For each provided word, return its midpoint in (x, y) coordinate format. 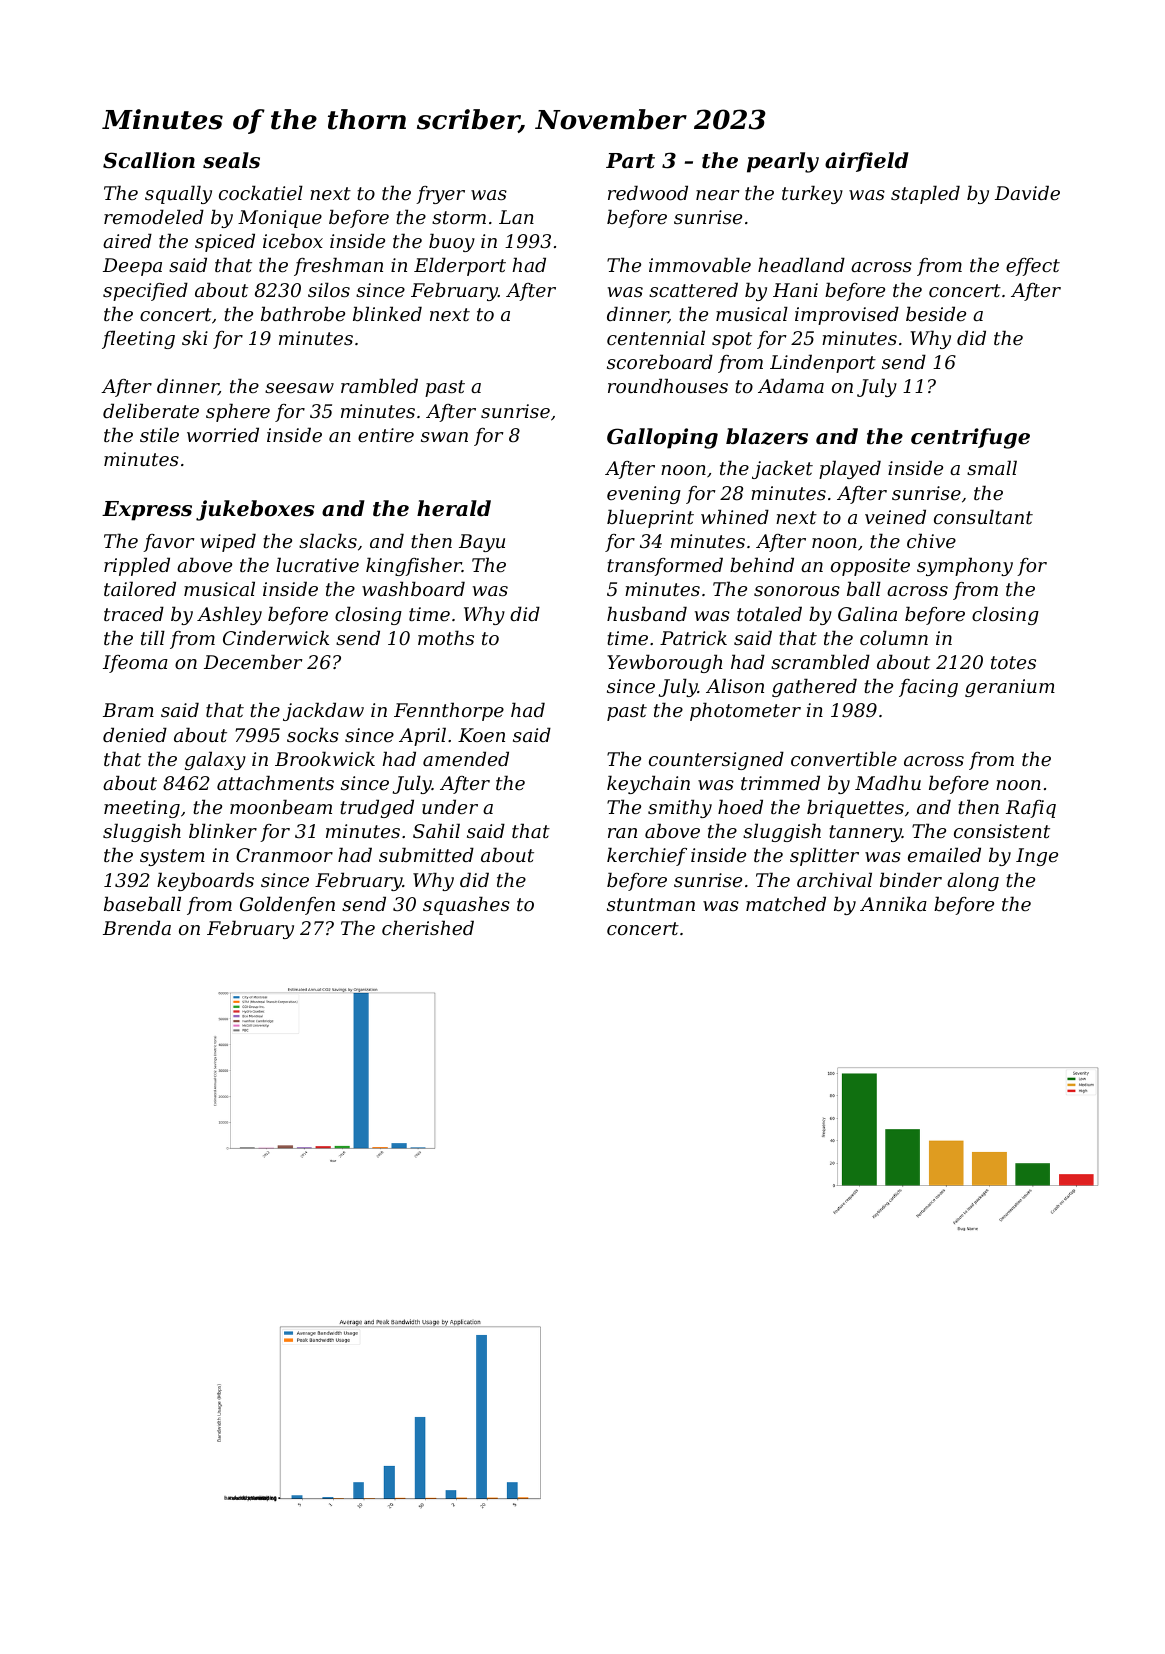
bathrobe (303, 313)
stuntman (651, 904)
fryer (440, 195)
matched (786, 903)
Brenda (137, 927)
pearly (783, 162)
